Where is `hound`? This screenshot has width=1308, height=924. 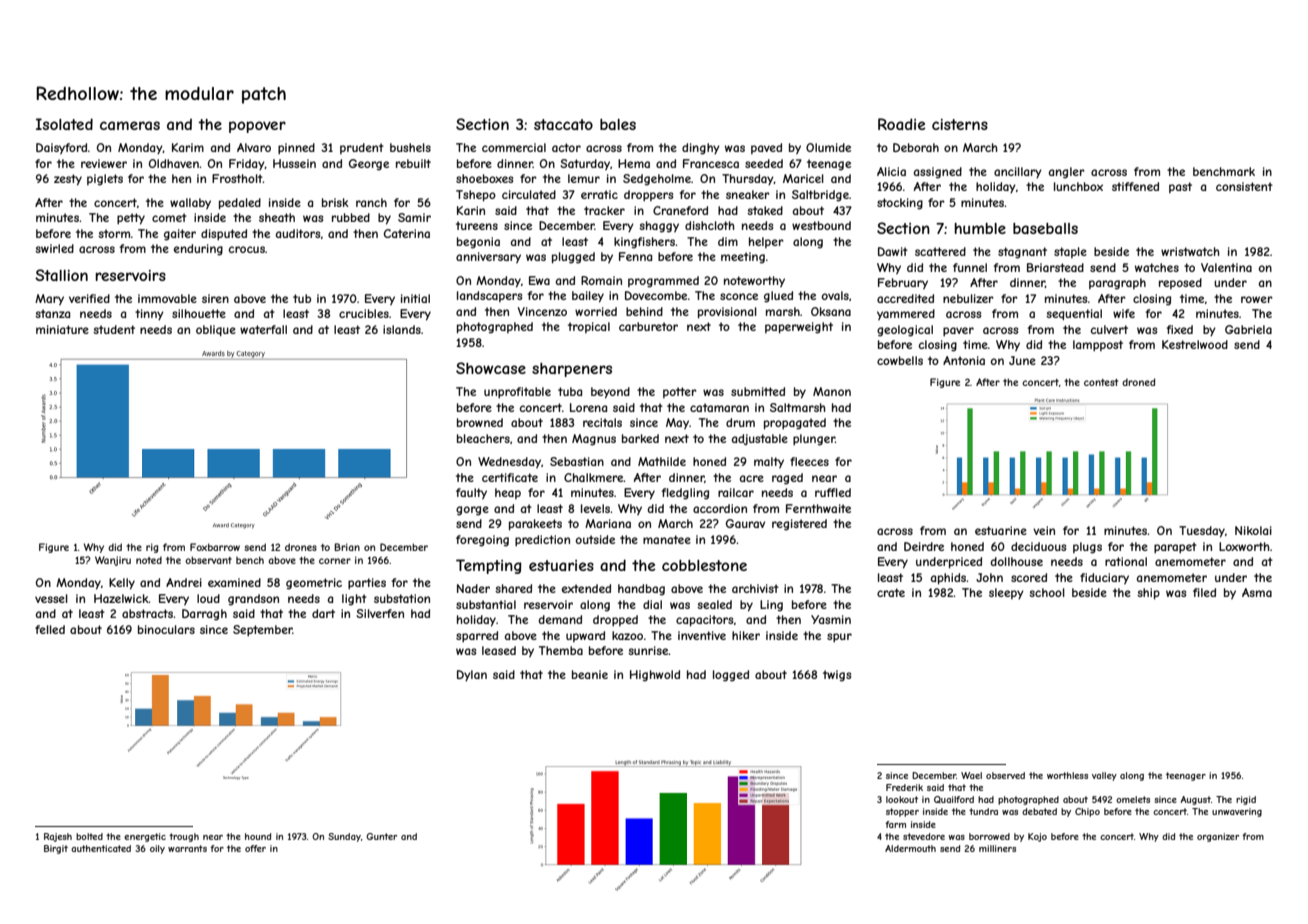 hound is located at coordinates (258, 836).
